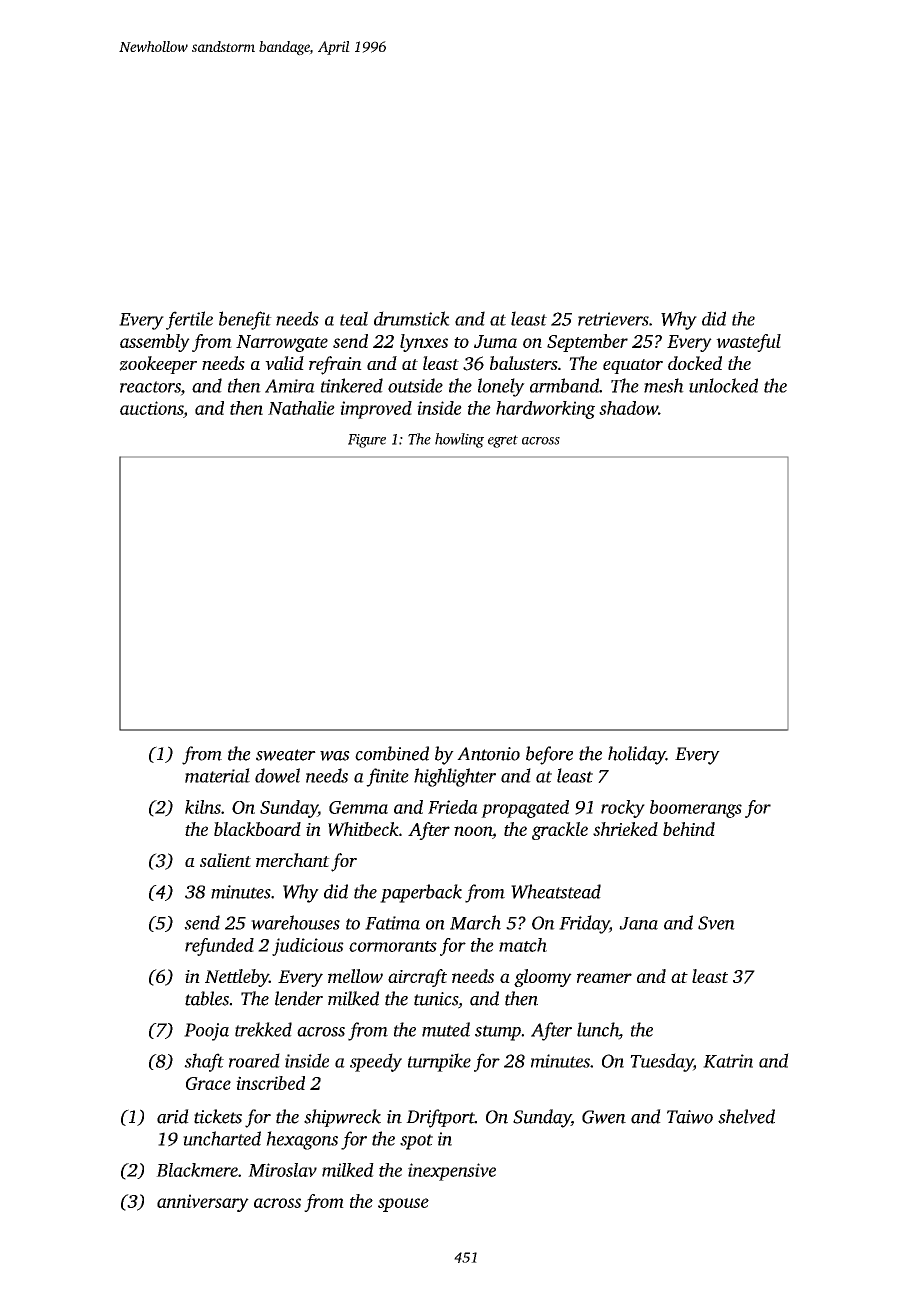 The height and width of the page is (1316, 908). What do you see at coordinates (459, 440) in the page?
I see `howling` at bounding box center [459, 440].
